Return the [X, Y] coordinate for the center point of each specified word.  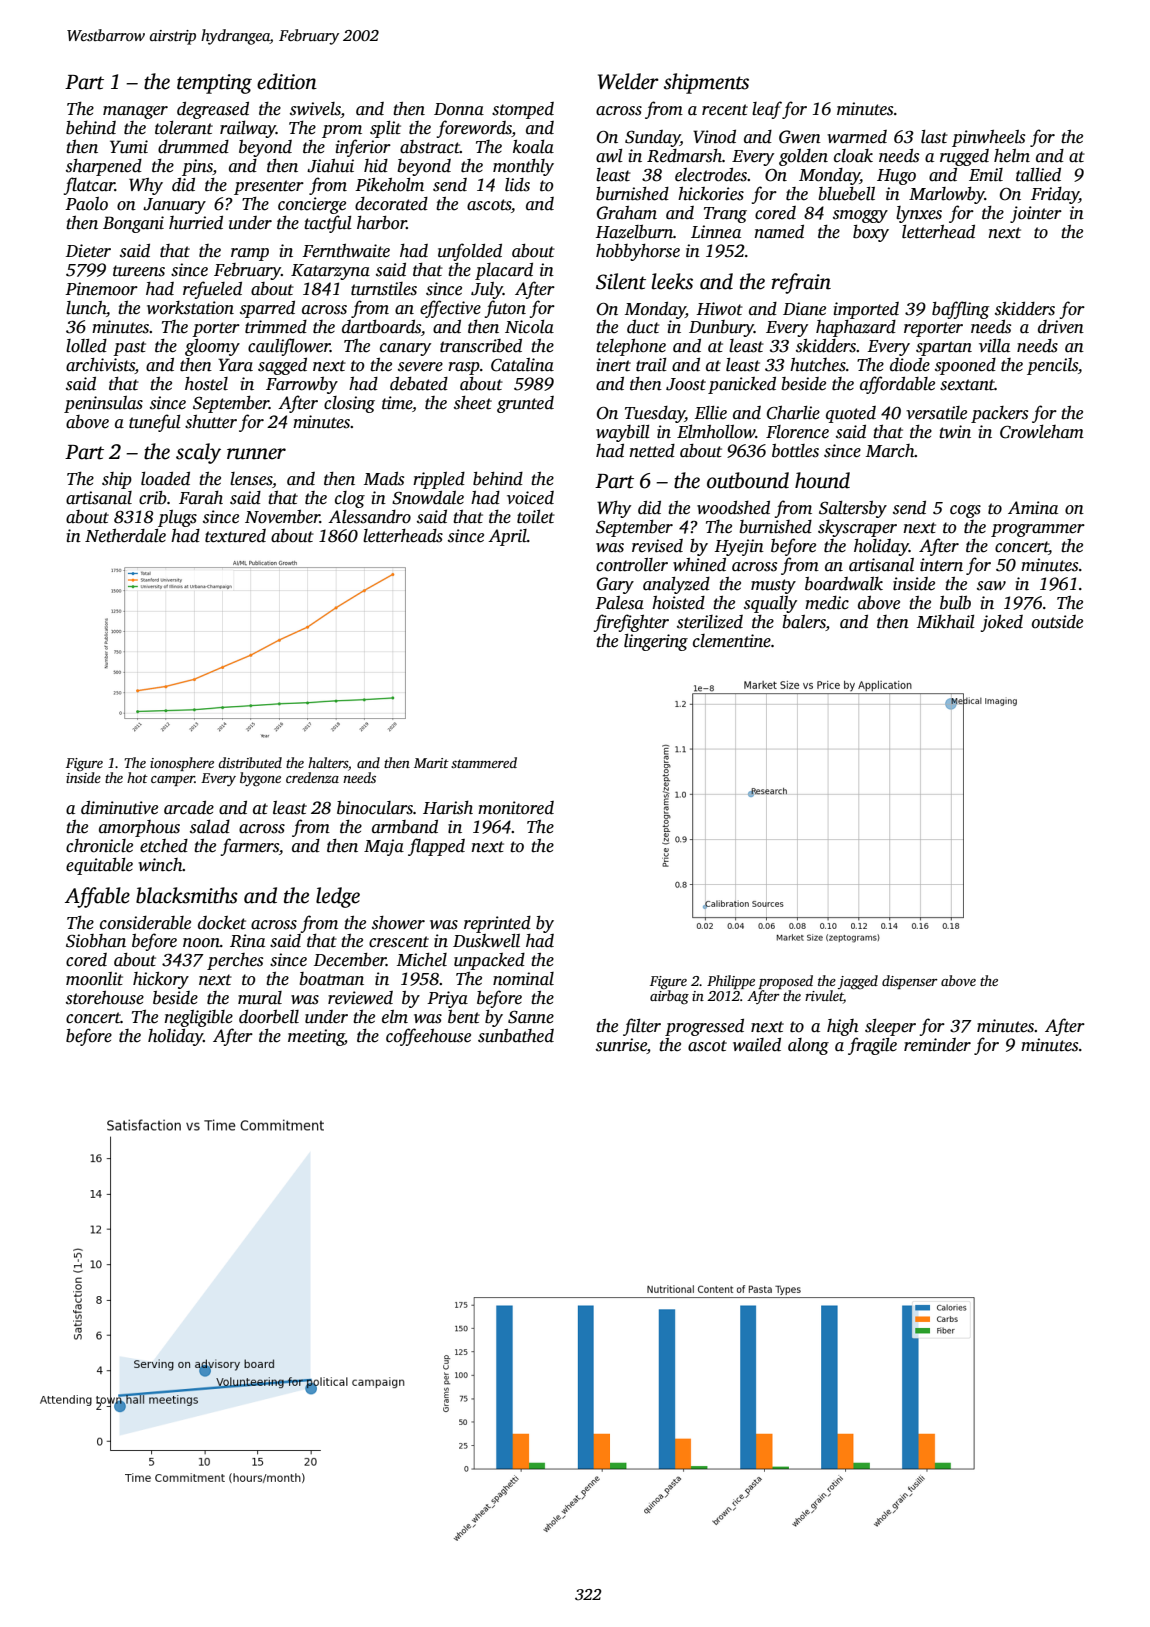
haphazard [856, 328]
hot [137, 777]
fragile [872, 1046]
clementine [732, 641]
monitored [516, 808]
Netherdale [125, 536]
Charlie [793, 413]
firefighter [631, 623]
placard [504, 271]
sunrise [621, 1046]
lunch [86, 308]
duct [643, 327]
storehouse [105, 998]
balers [804, 622]
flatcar [89, 186]
